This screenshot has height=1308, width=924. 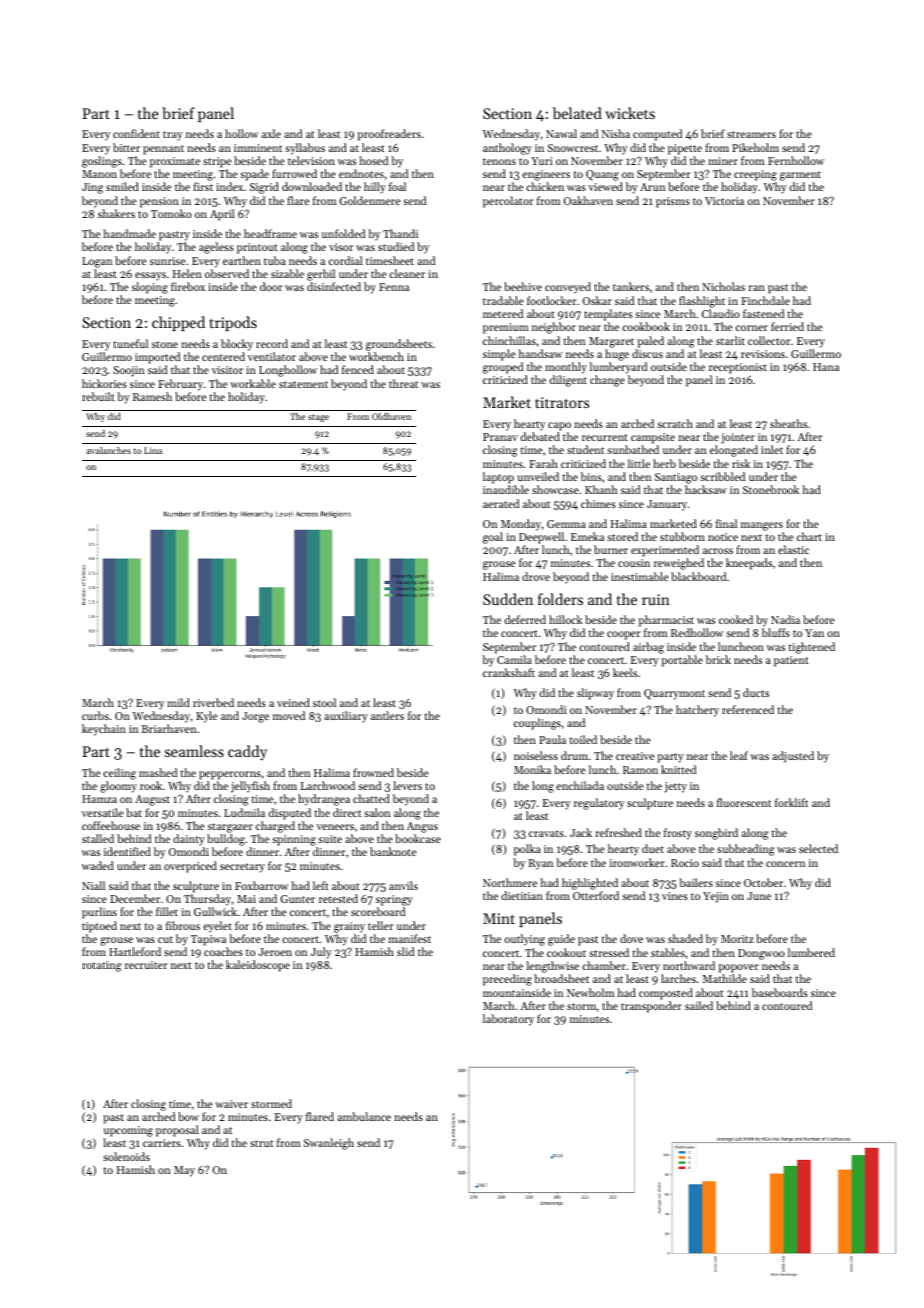 What do you see at coordinates (588, 200) in the screenshot?
I see `Oakhaven` at bounding box center [588, 200].
